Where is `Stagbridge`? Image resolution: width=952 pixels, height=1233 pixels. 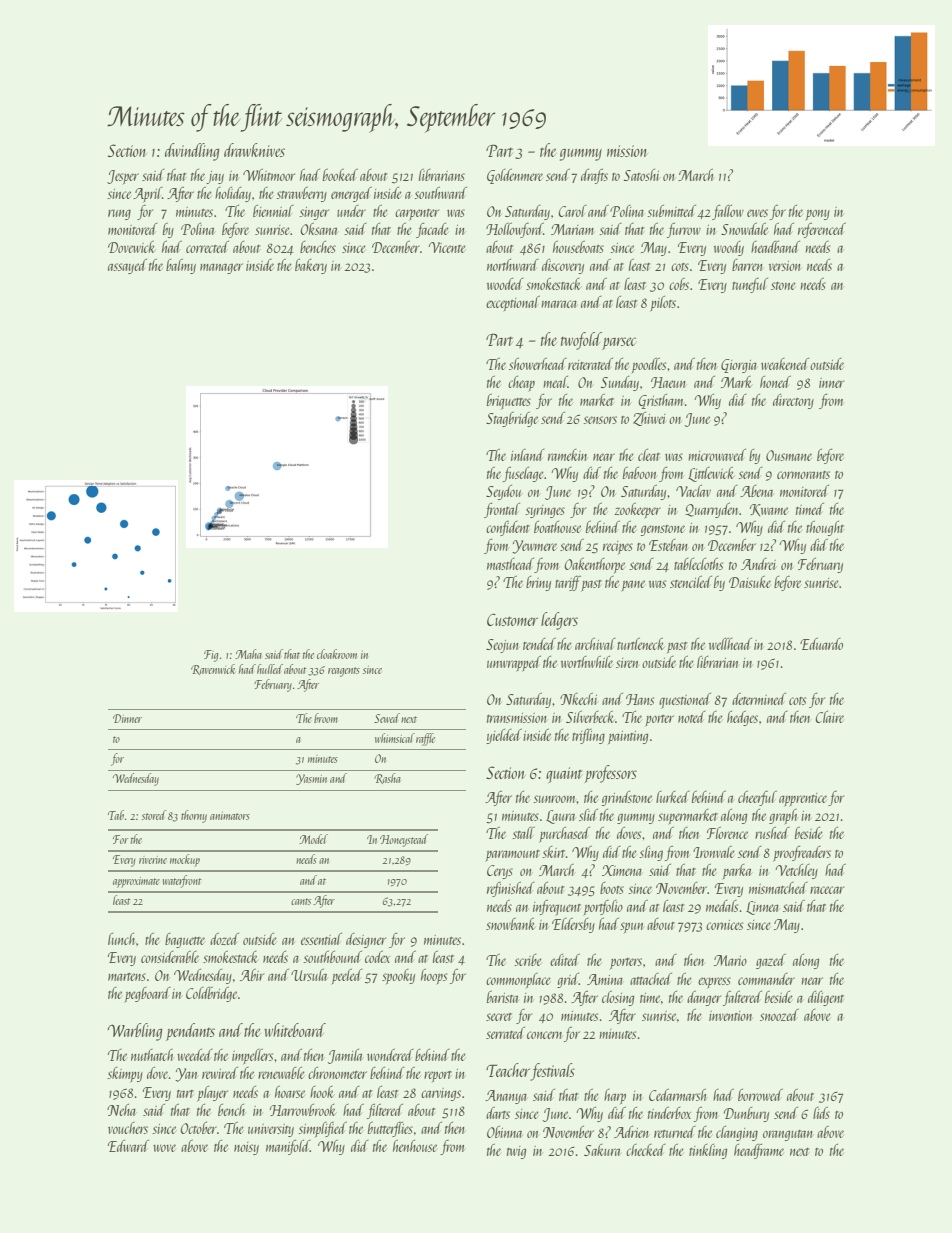 Stagbridge is located at coordinates (512, 419).
